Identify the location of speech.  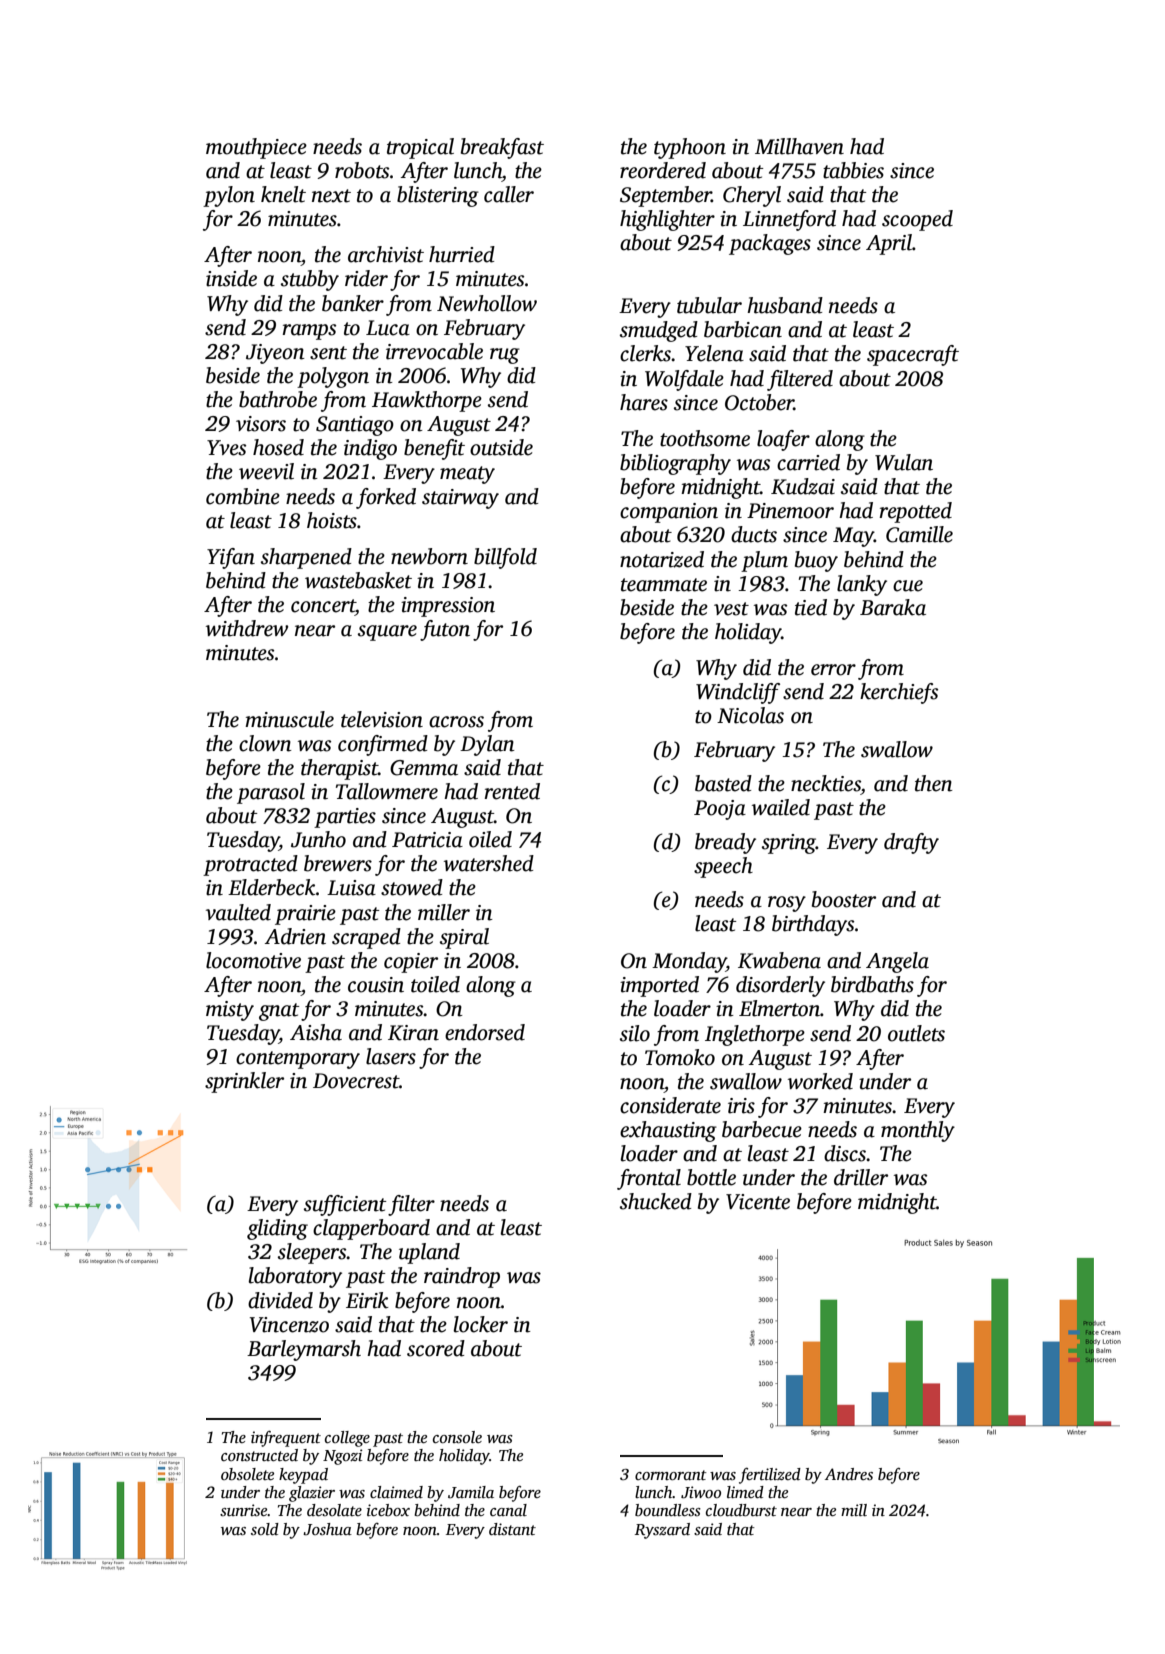
(723, 867).
